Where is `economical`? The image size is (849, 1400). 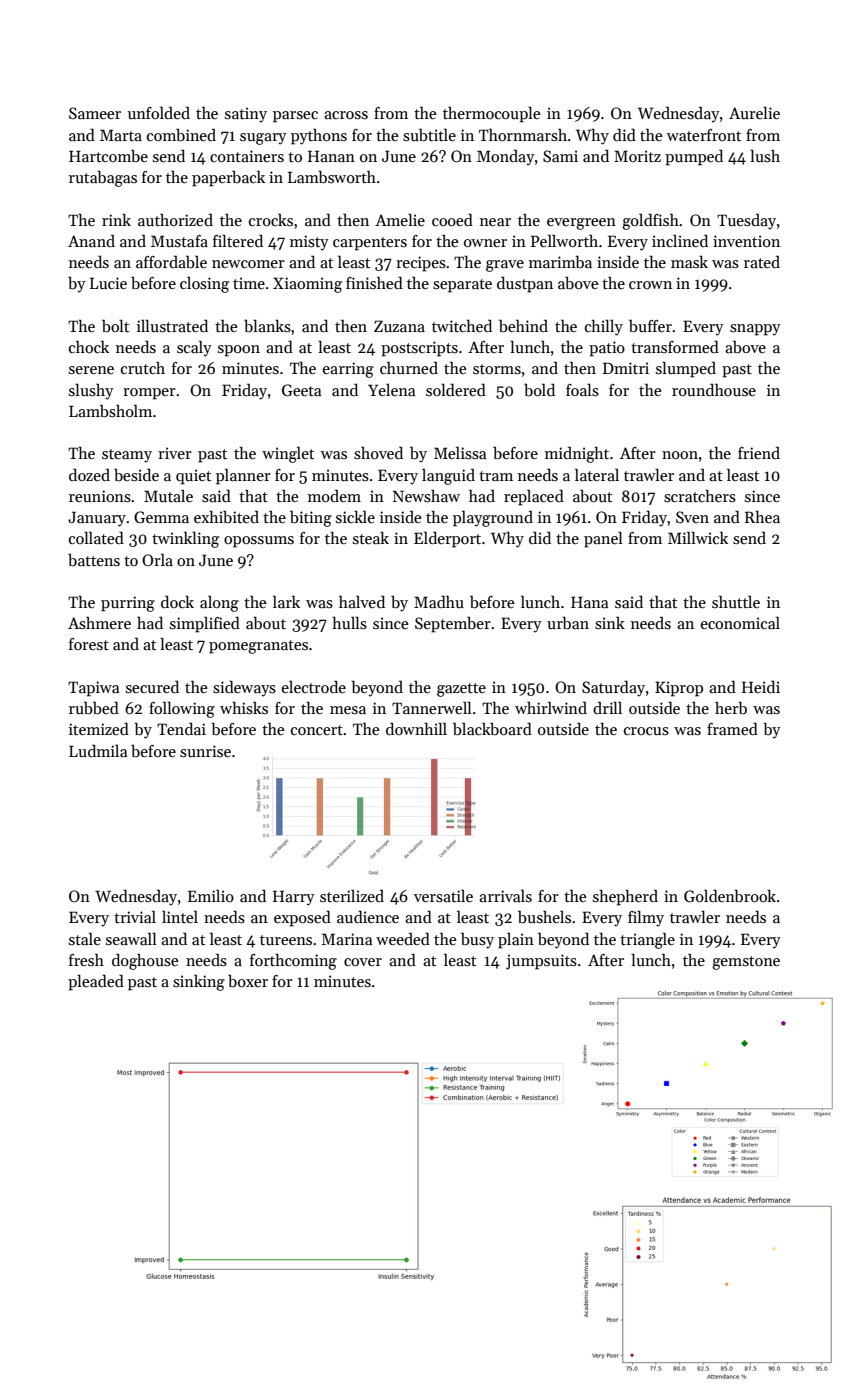 economical is located at coordinates (740, 622).
